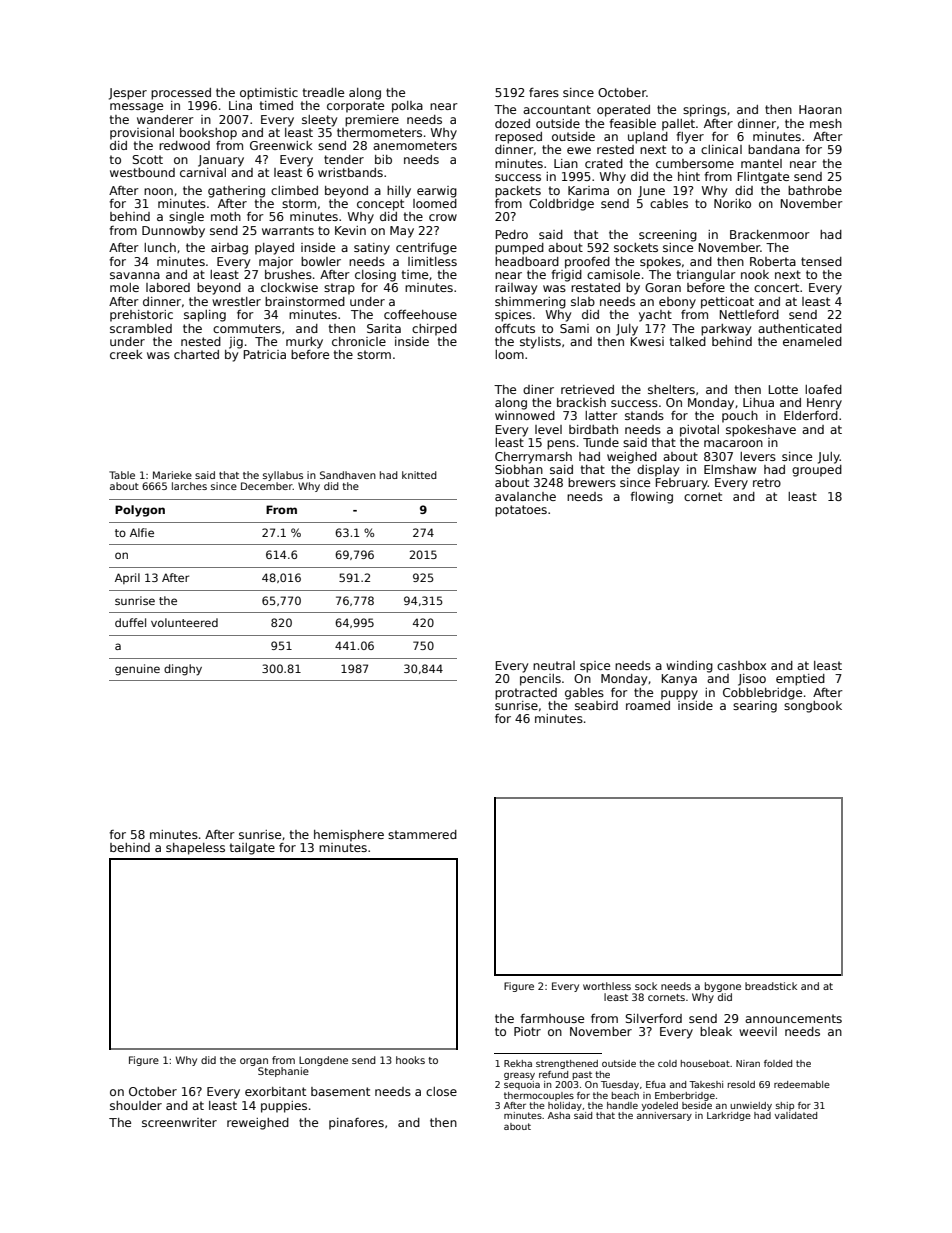  I want to click on springs, so click(704, 111).
